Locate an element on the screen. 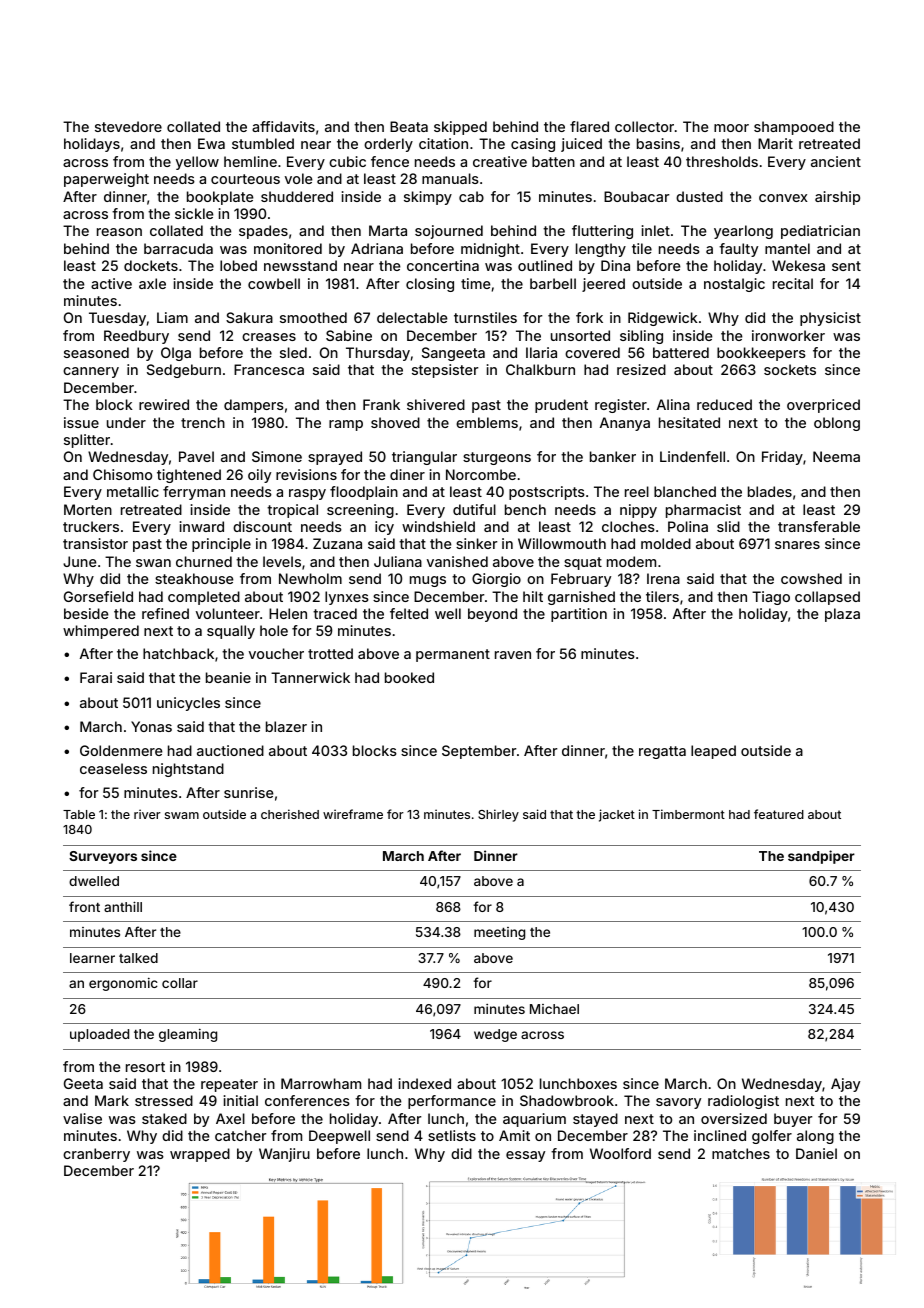  meeting is located at coordinates (499, 933).
